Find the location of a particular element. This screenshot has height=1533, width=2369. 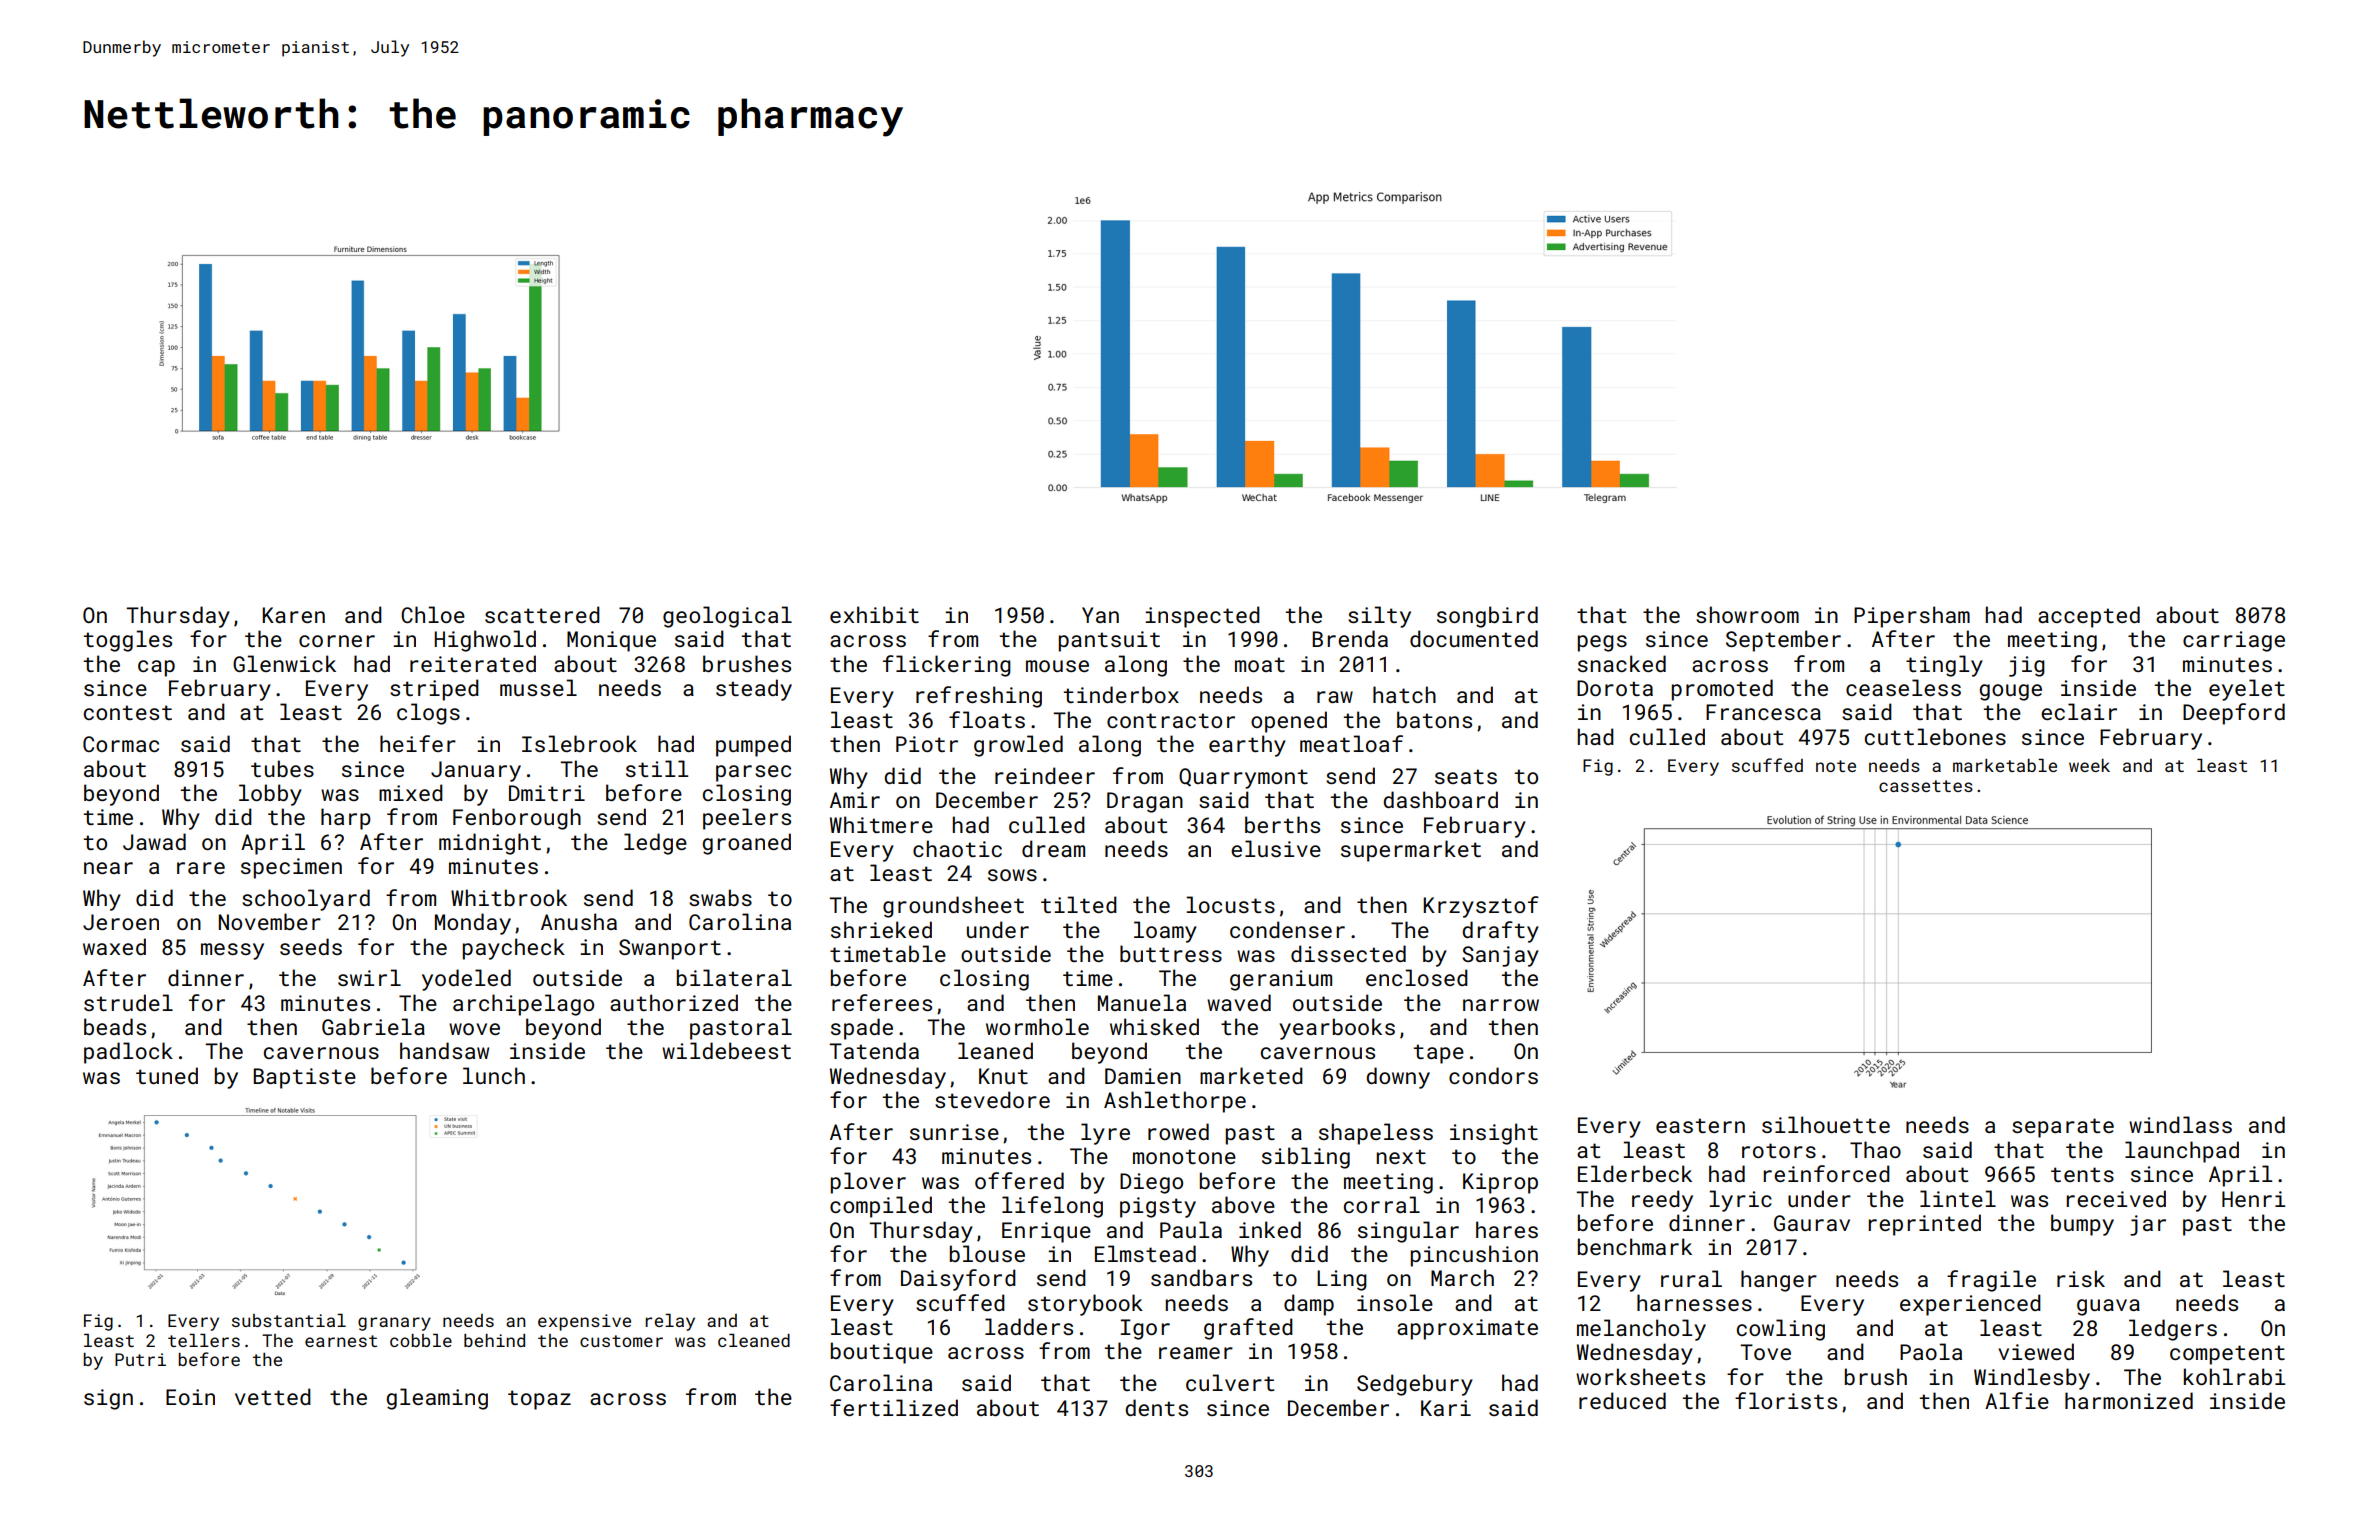

seeds is located at coordinates (311, 946).
